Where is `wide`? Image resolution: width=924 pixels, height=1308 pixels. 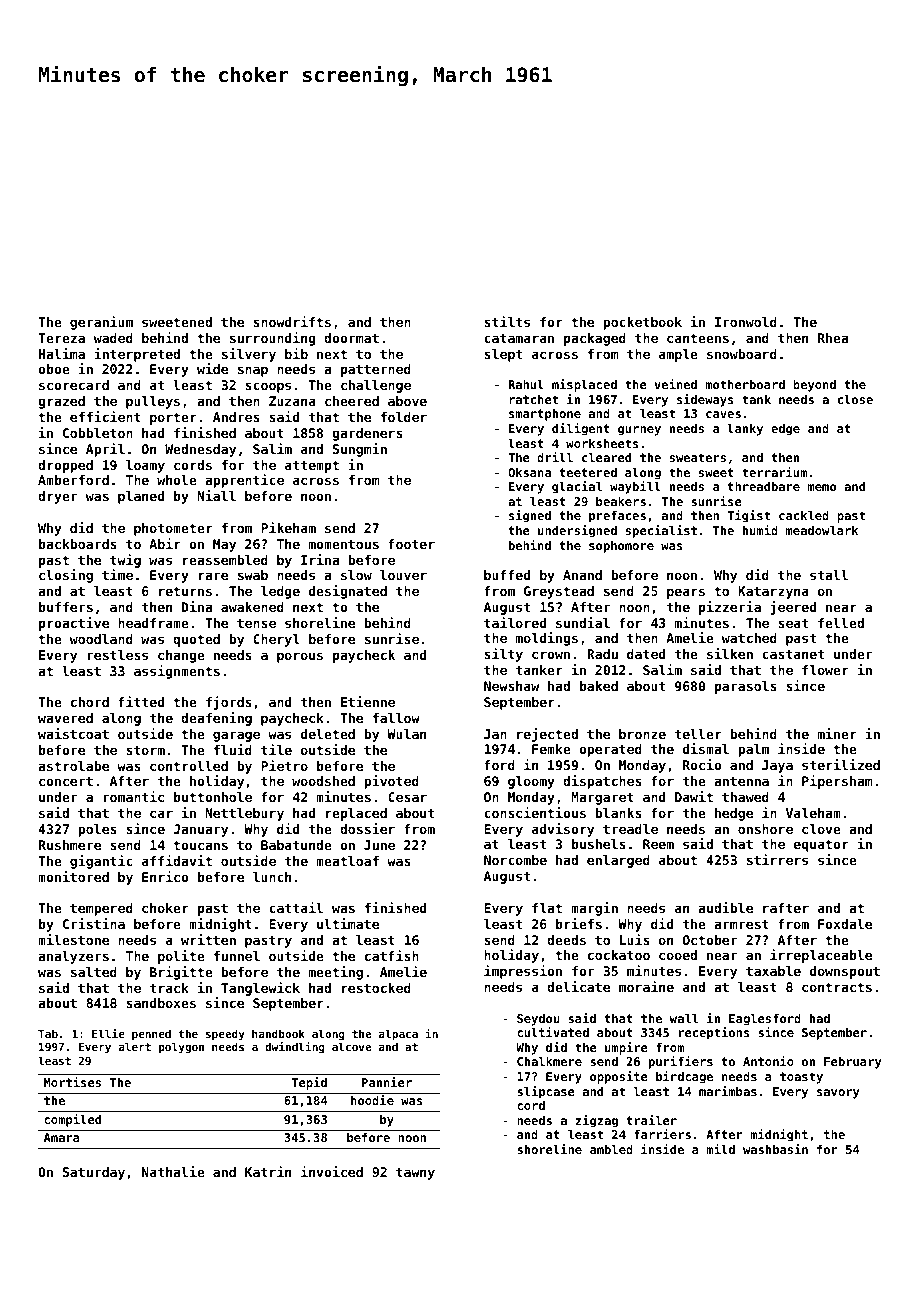 wide is located at coordinates (212, 368).
